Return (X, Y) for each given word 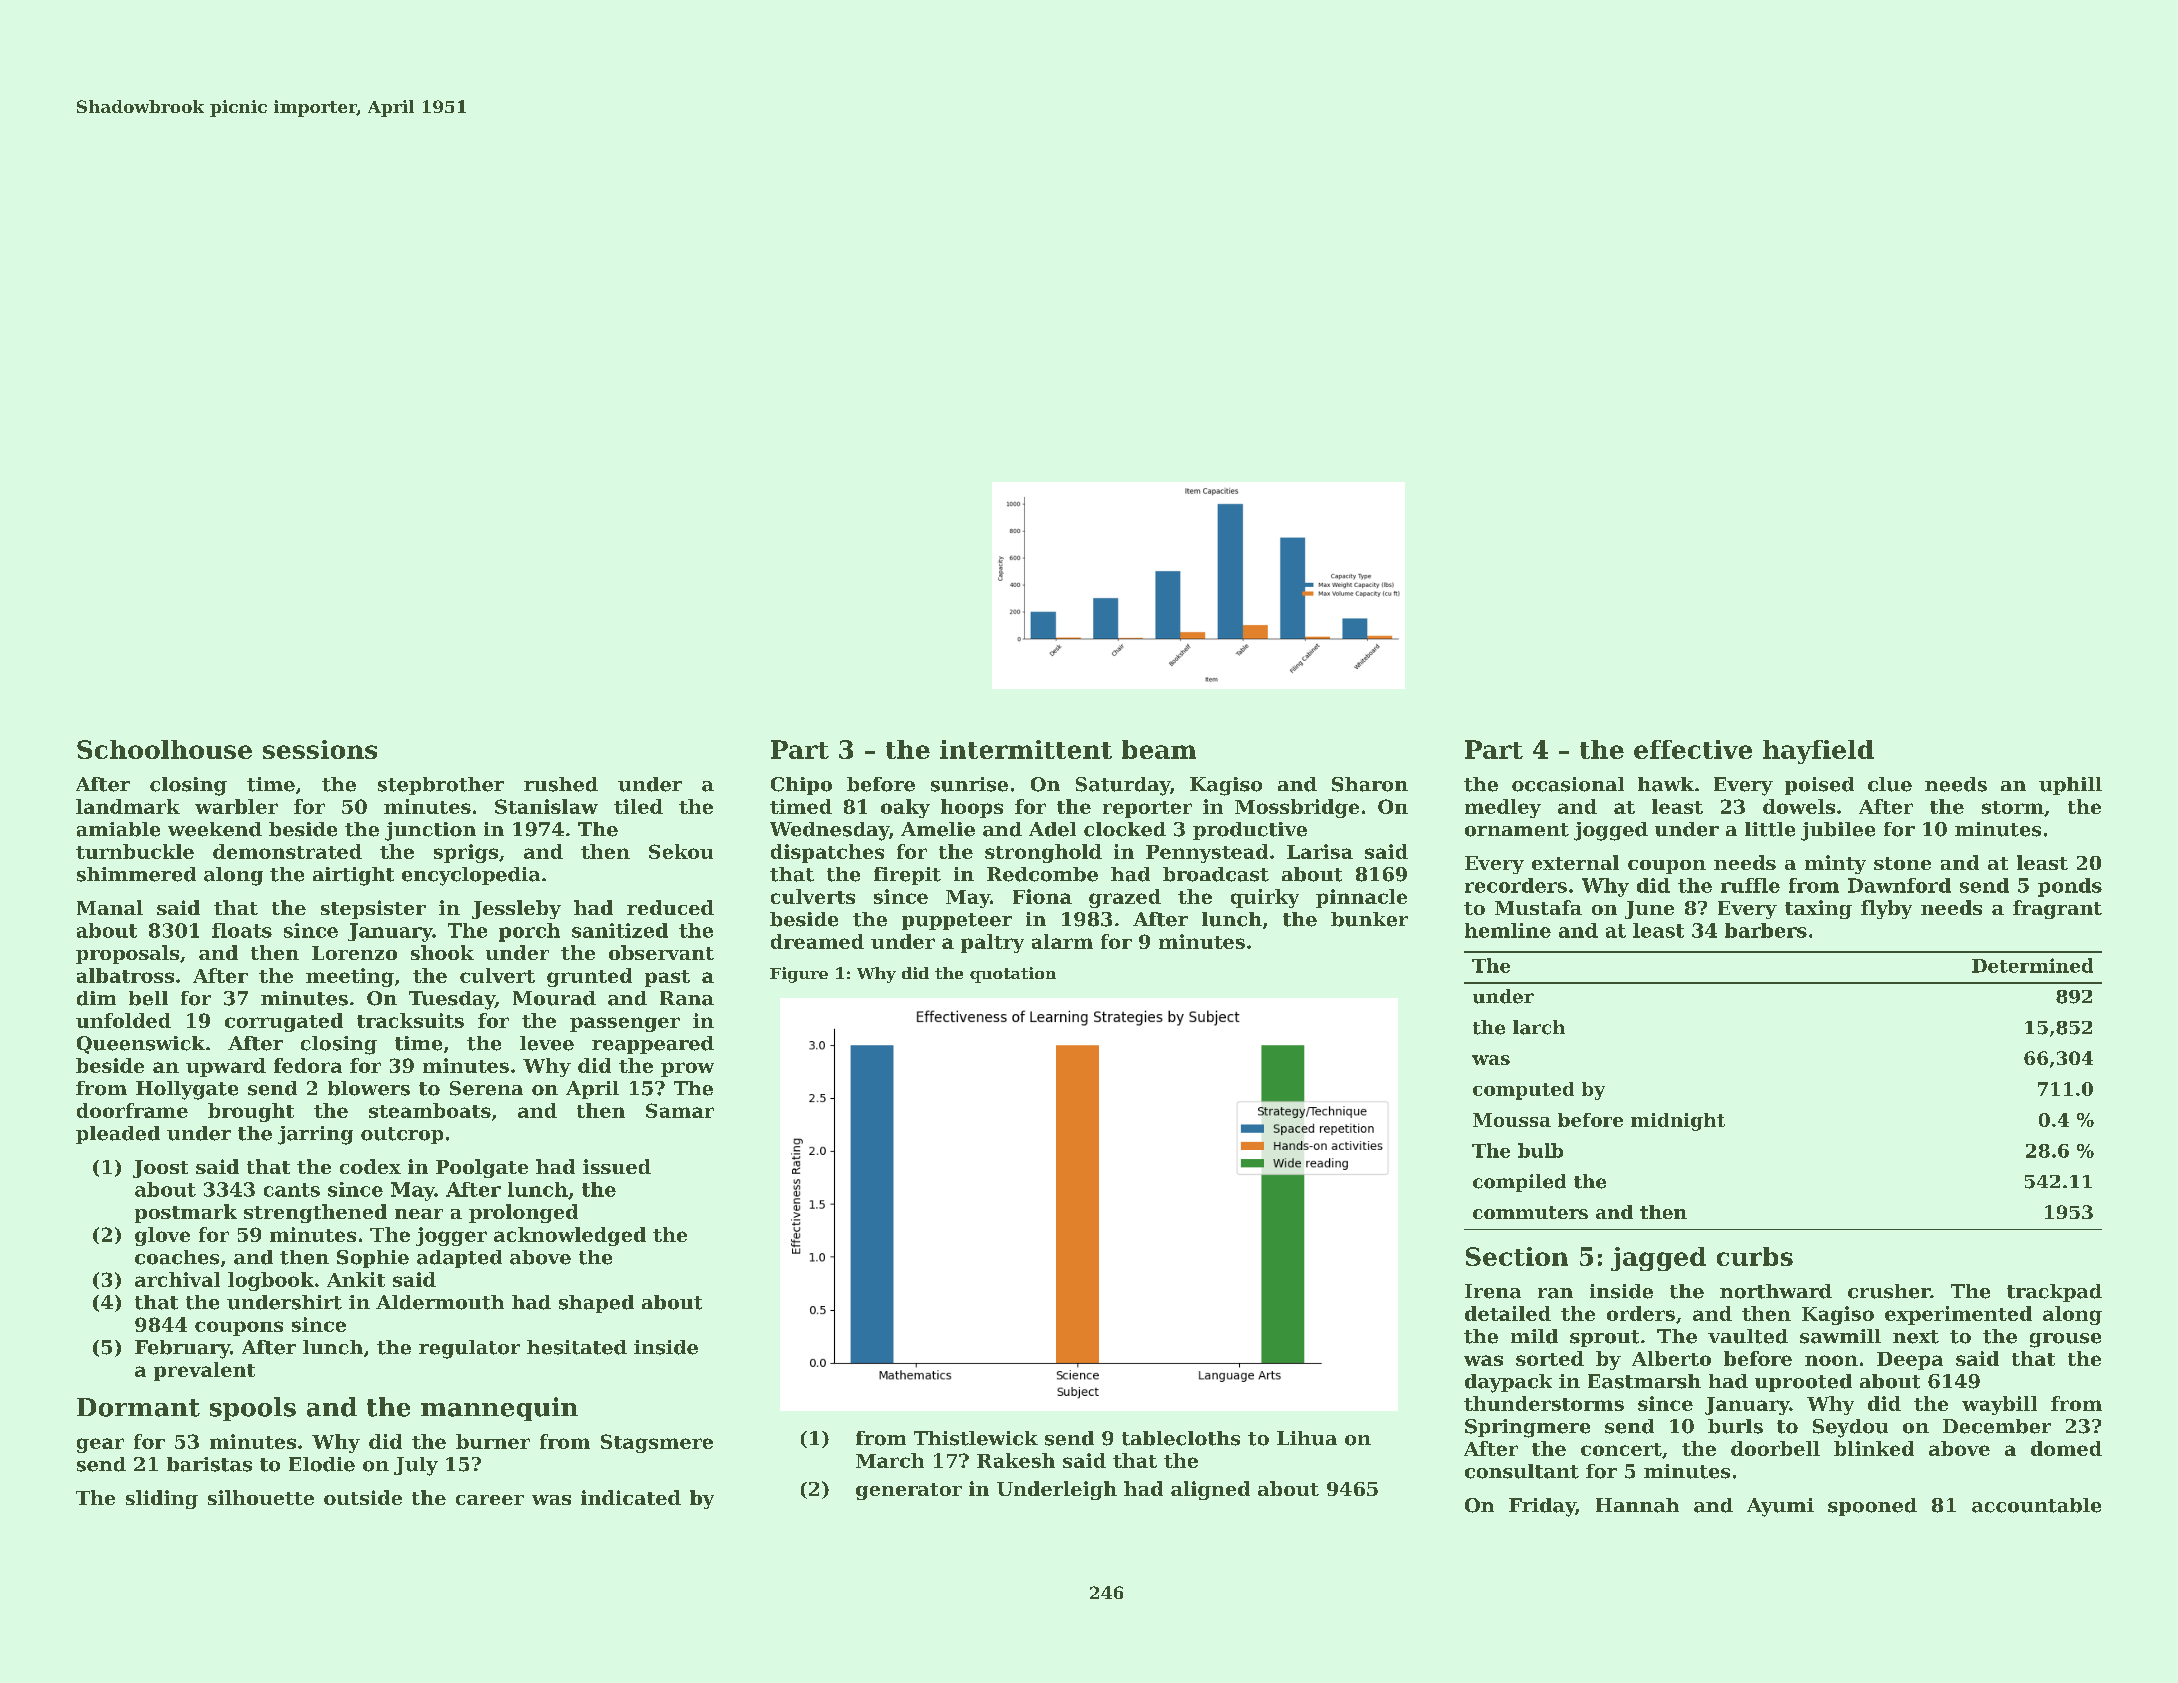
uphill (2070, 786)
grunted (589, 977)
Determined (2032, 965)
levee (547, 1043)
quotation (1013, 975)
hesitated (577, 1347)
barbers (1766, 930)
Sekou (681, 851)
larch (1539, 1027)
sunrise (969, 784)
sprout (1604, 1338)
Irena (1493, 1291)
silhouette (261, 1497)
